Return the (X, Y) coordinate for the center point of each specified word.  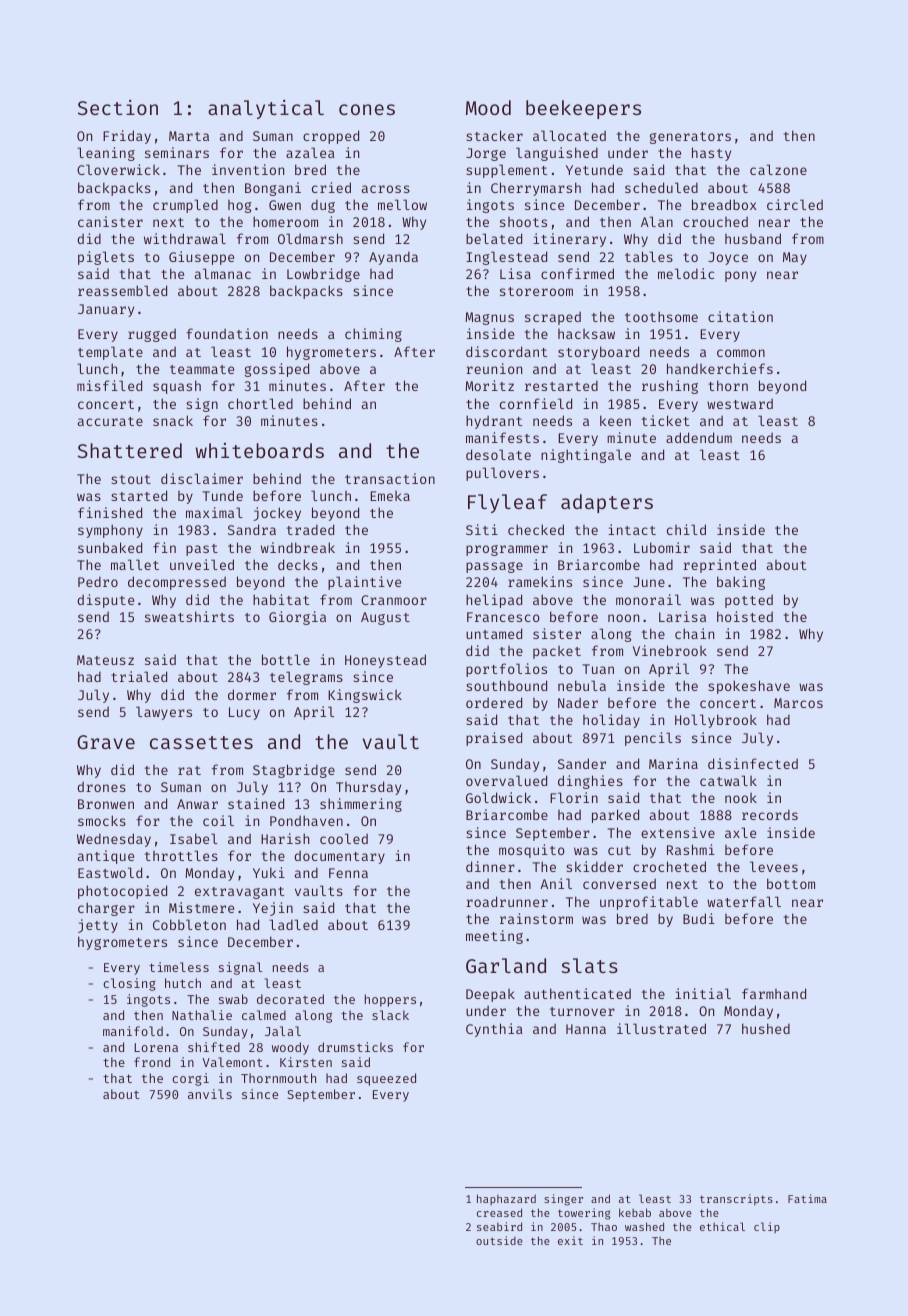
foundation (227, 333)
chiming (373, 335)
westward (740, 404)
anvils (210, 1094)
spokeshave (749, 687)
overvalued (506, 780)
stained (256, 803)
